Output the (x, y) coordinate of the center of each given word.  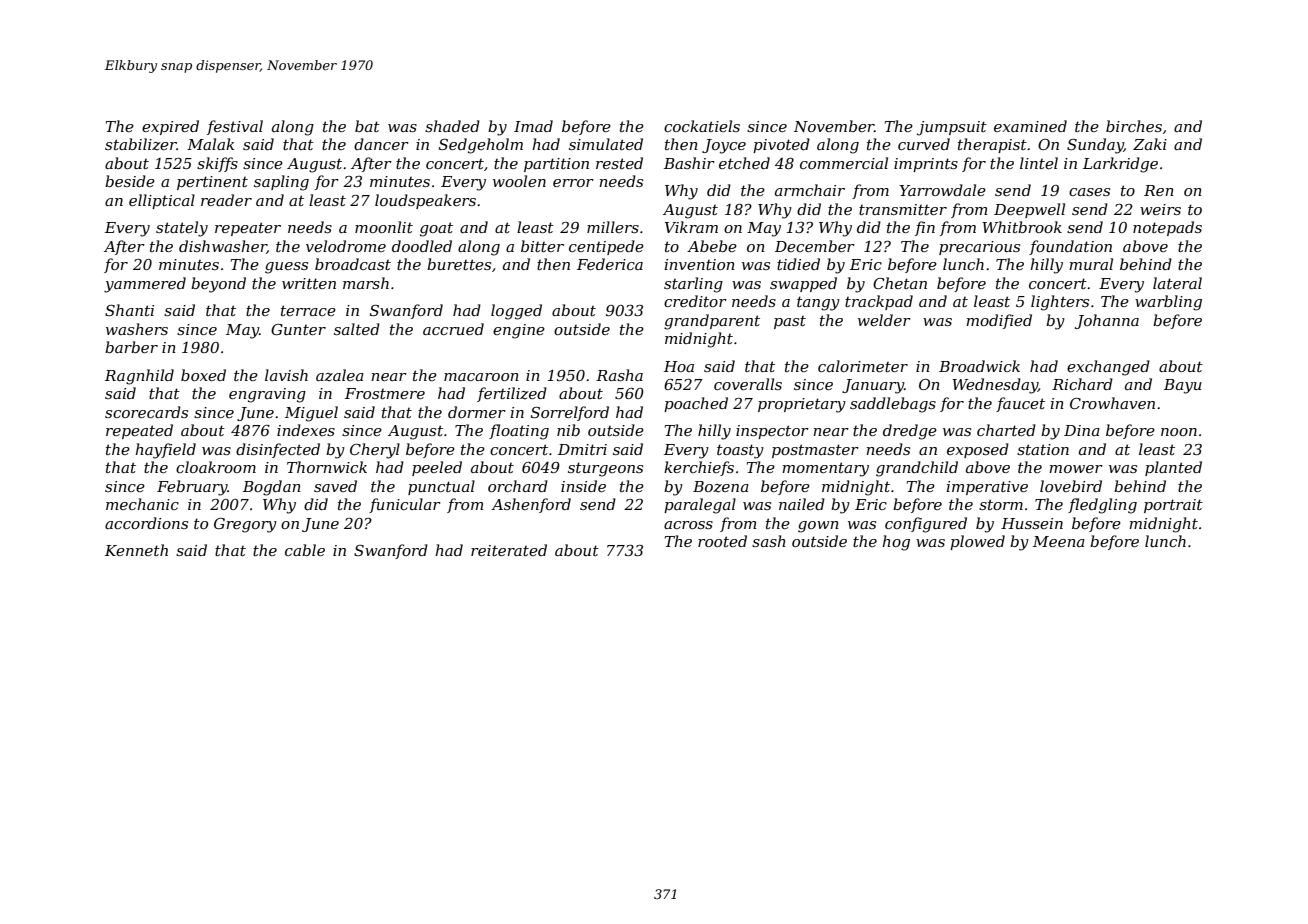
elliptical (162, 201)
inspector (772, 432)
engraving (267, 395)
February (192, 488)
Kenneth (136, 550)
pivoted (781, 145)
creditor (695, 301)
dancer (381, 144)
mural (1091, 264)
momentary (825, 469)
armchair (810, 190)
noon (1179, 432)
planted (1173, 468)
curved (924, 144)
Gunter (298, 329)
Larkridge (1120, 165)
